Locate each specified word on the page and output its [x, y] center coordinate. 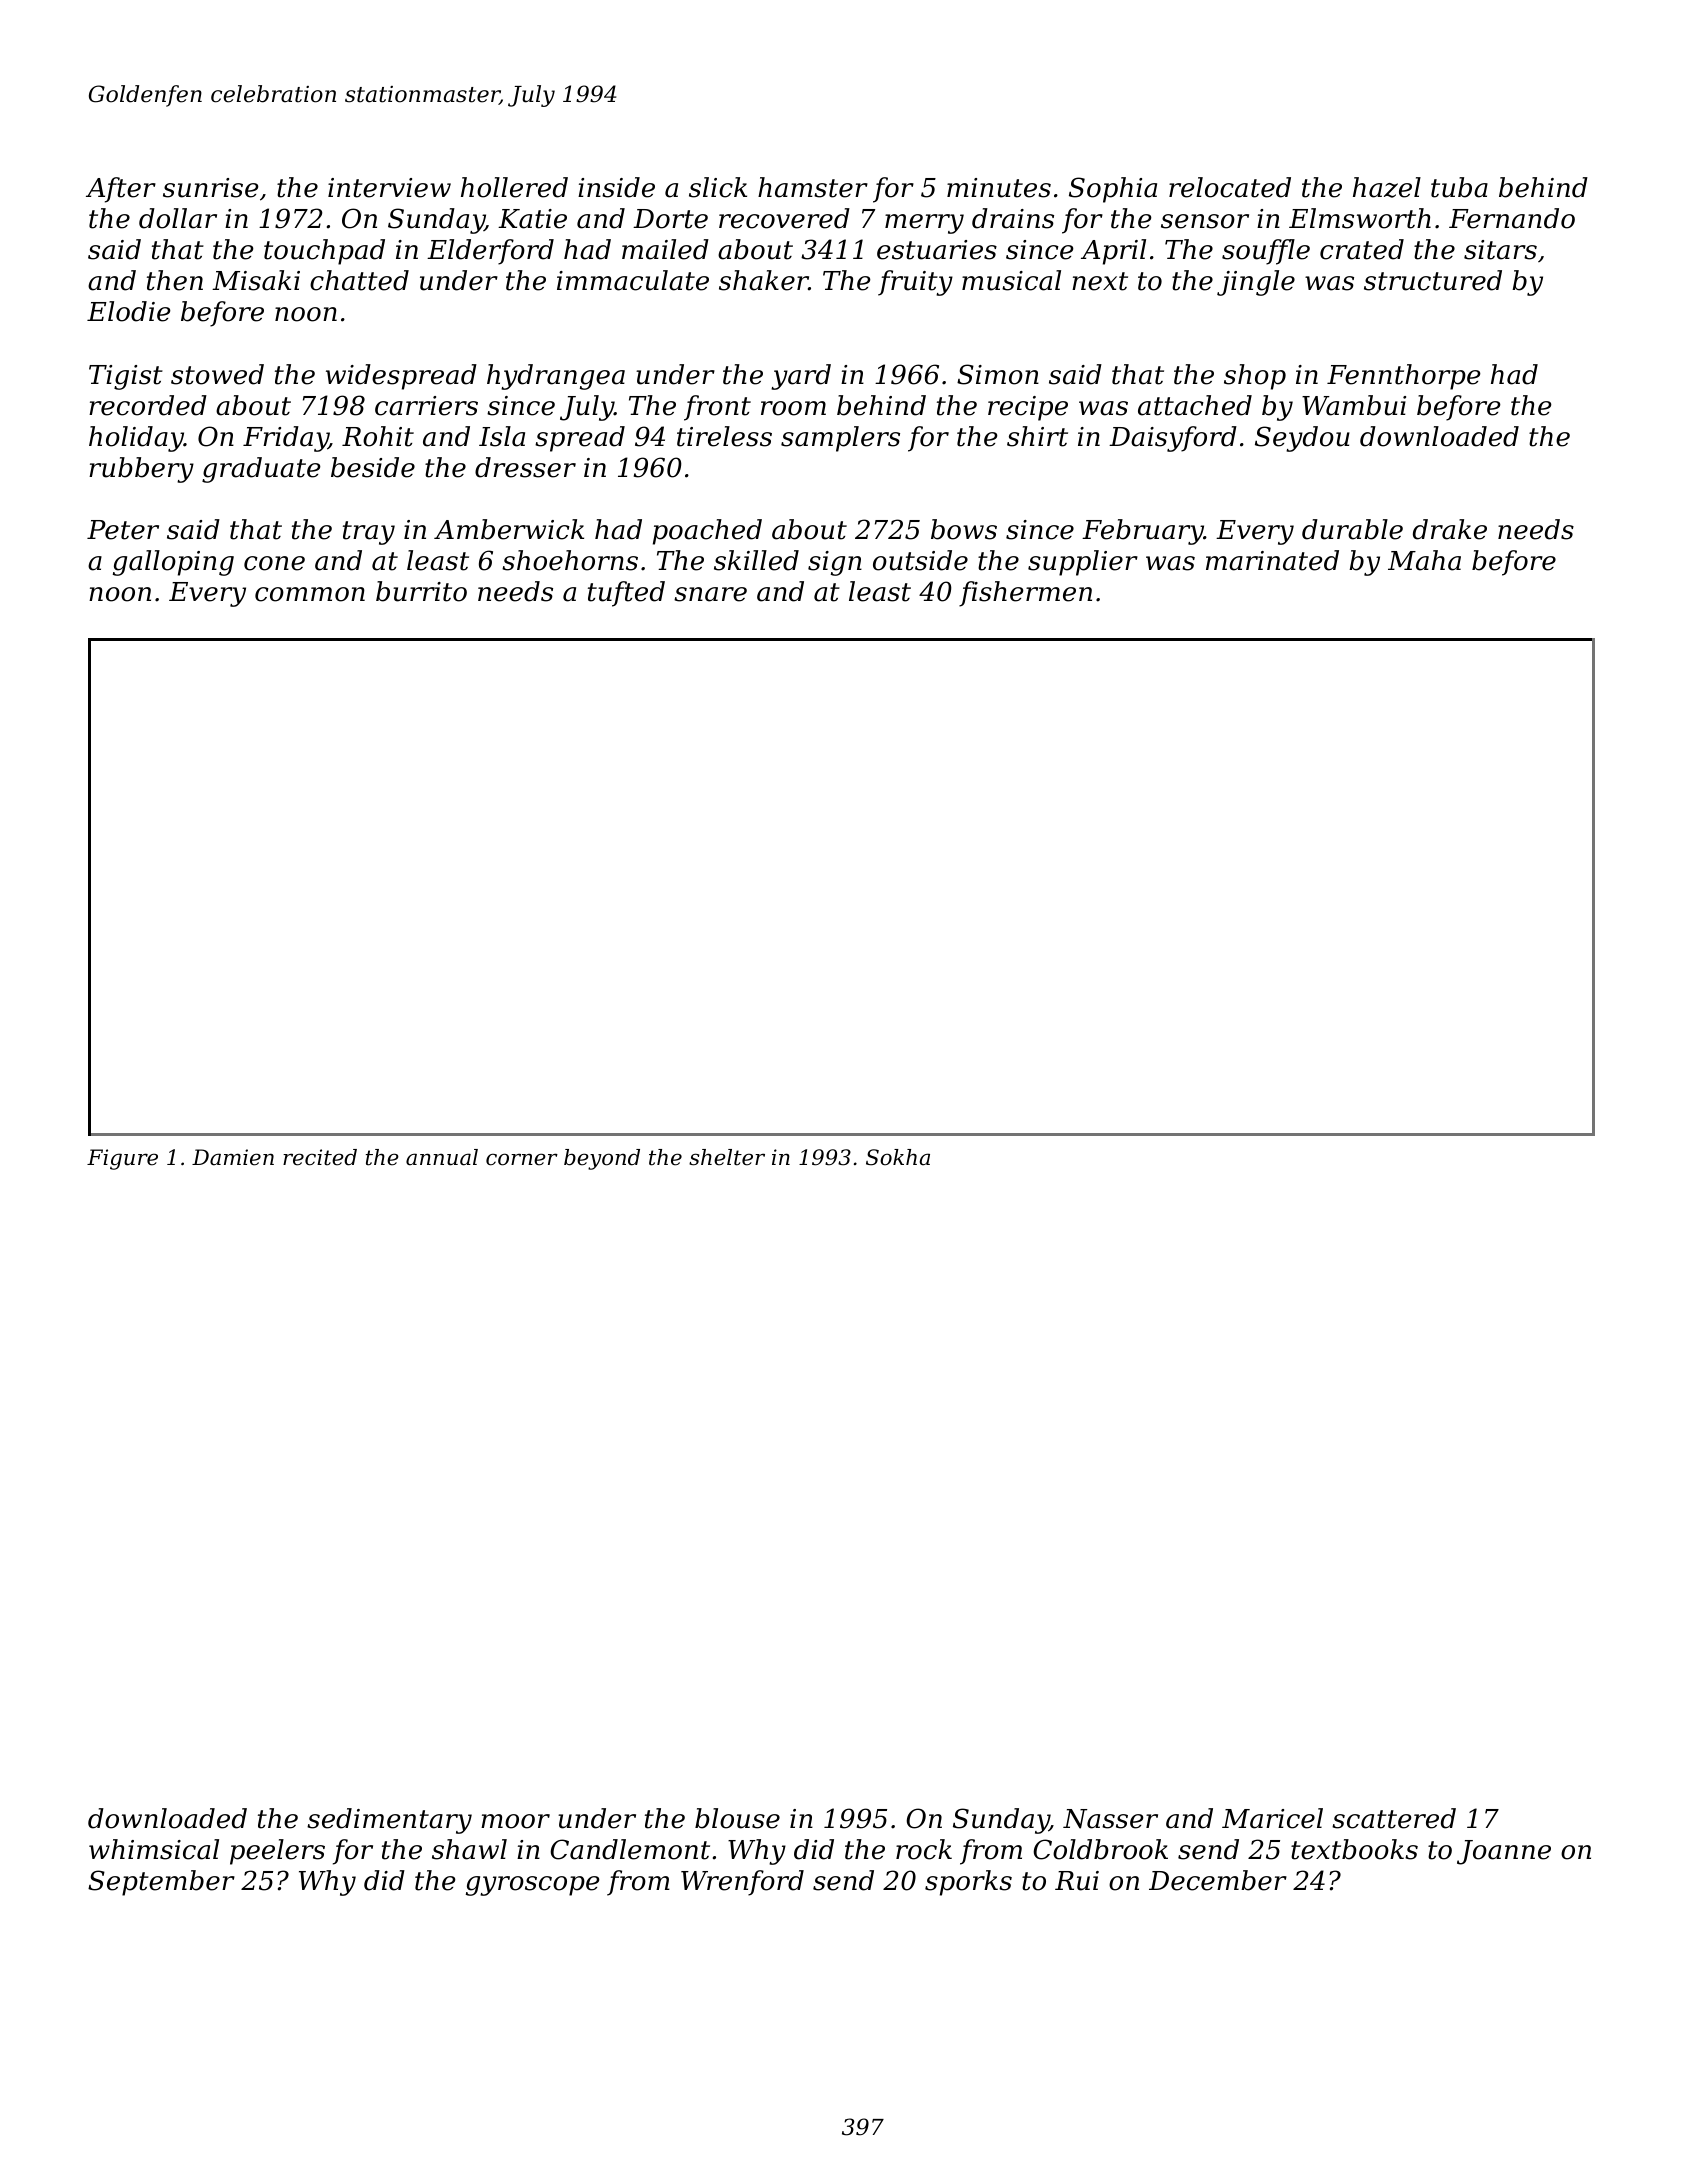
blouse [737, 1818]
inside [616, 187]
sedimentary [389, 1821]
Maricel [1272, 1818]
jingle [1256, 283]
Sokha [898, 1157]
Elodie [129, 311]
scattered [1394, 1818]
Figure [122, 1159]
